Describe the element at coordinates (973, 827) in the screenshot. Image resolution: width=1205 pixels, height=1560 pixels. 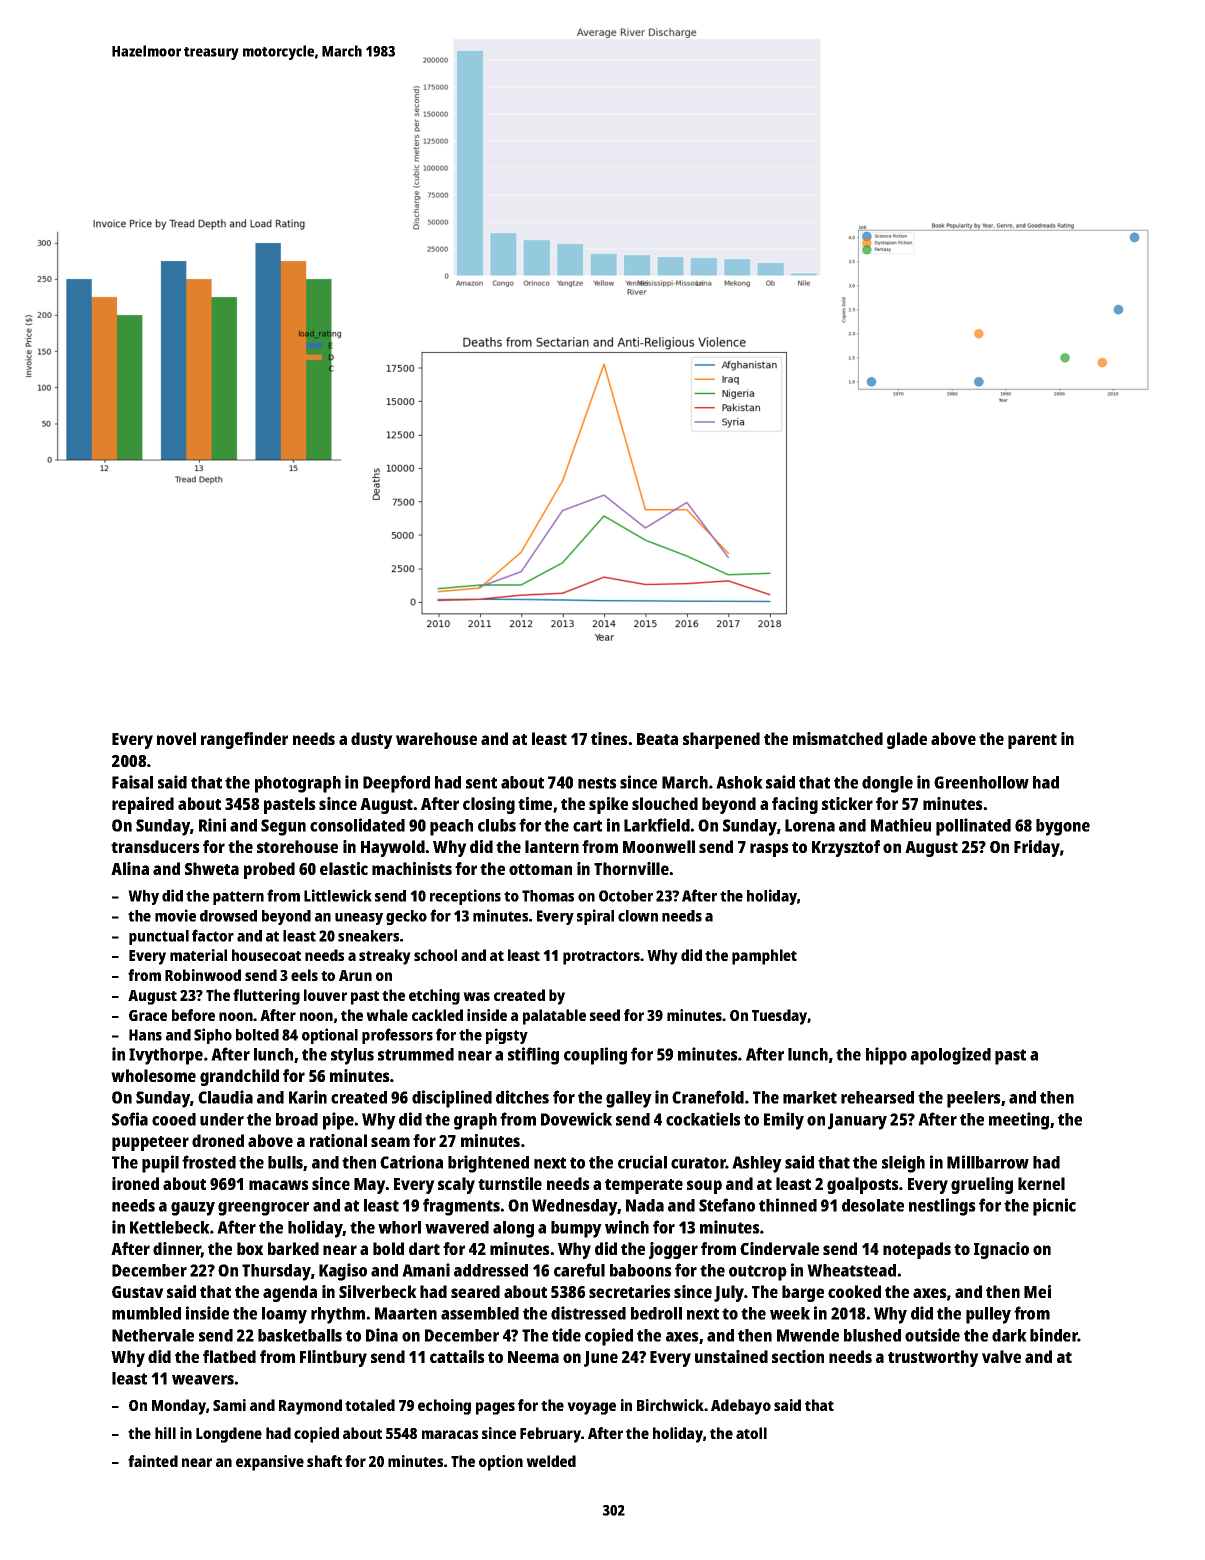
I see `pollinated` at that location.
